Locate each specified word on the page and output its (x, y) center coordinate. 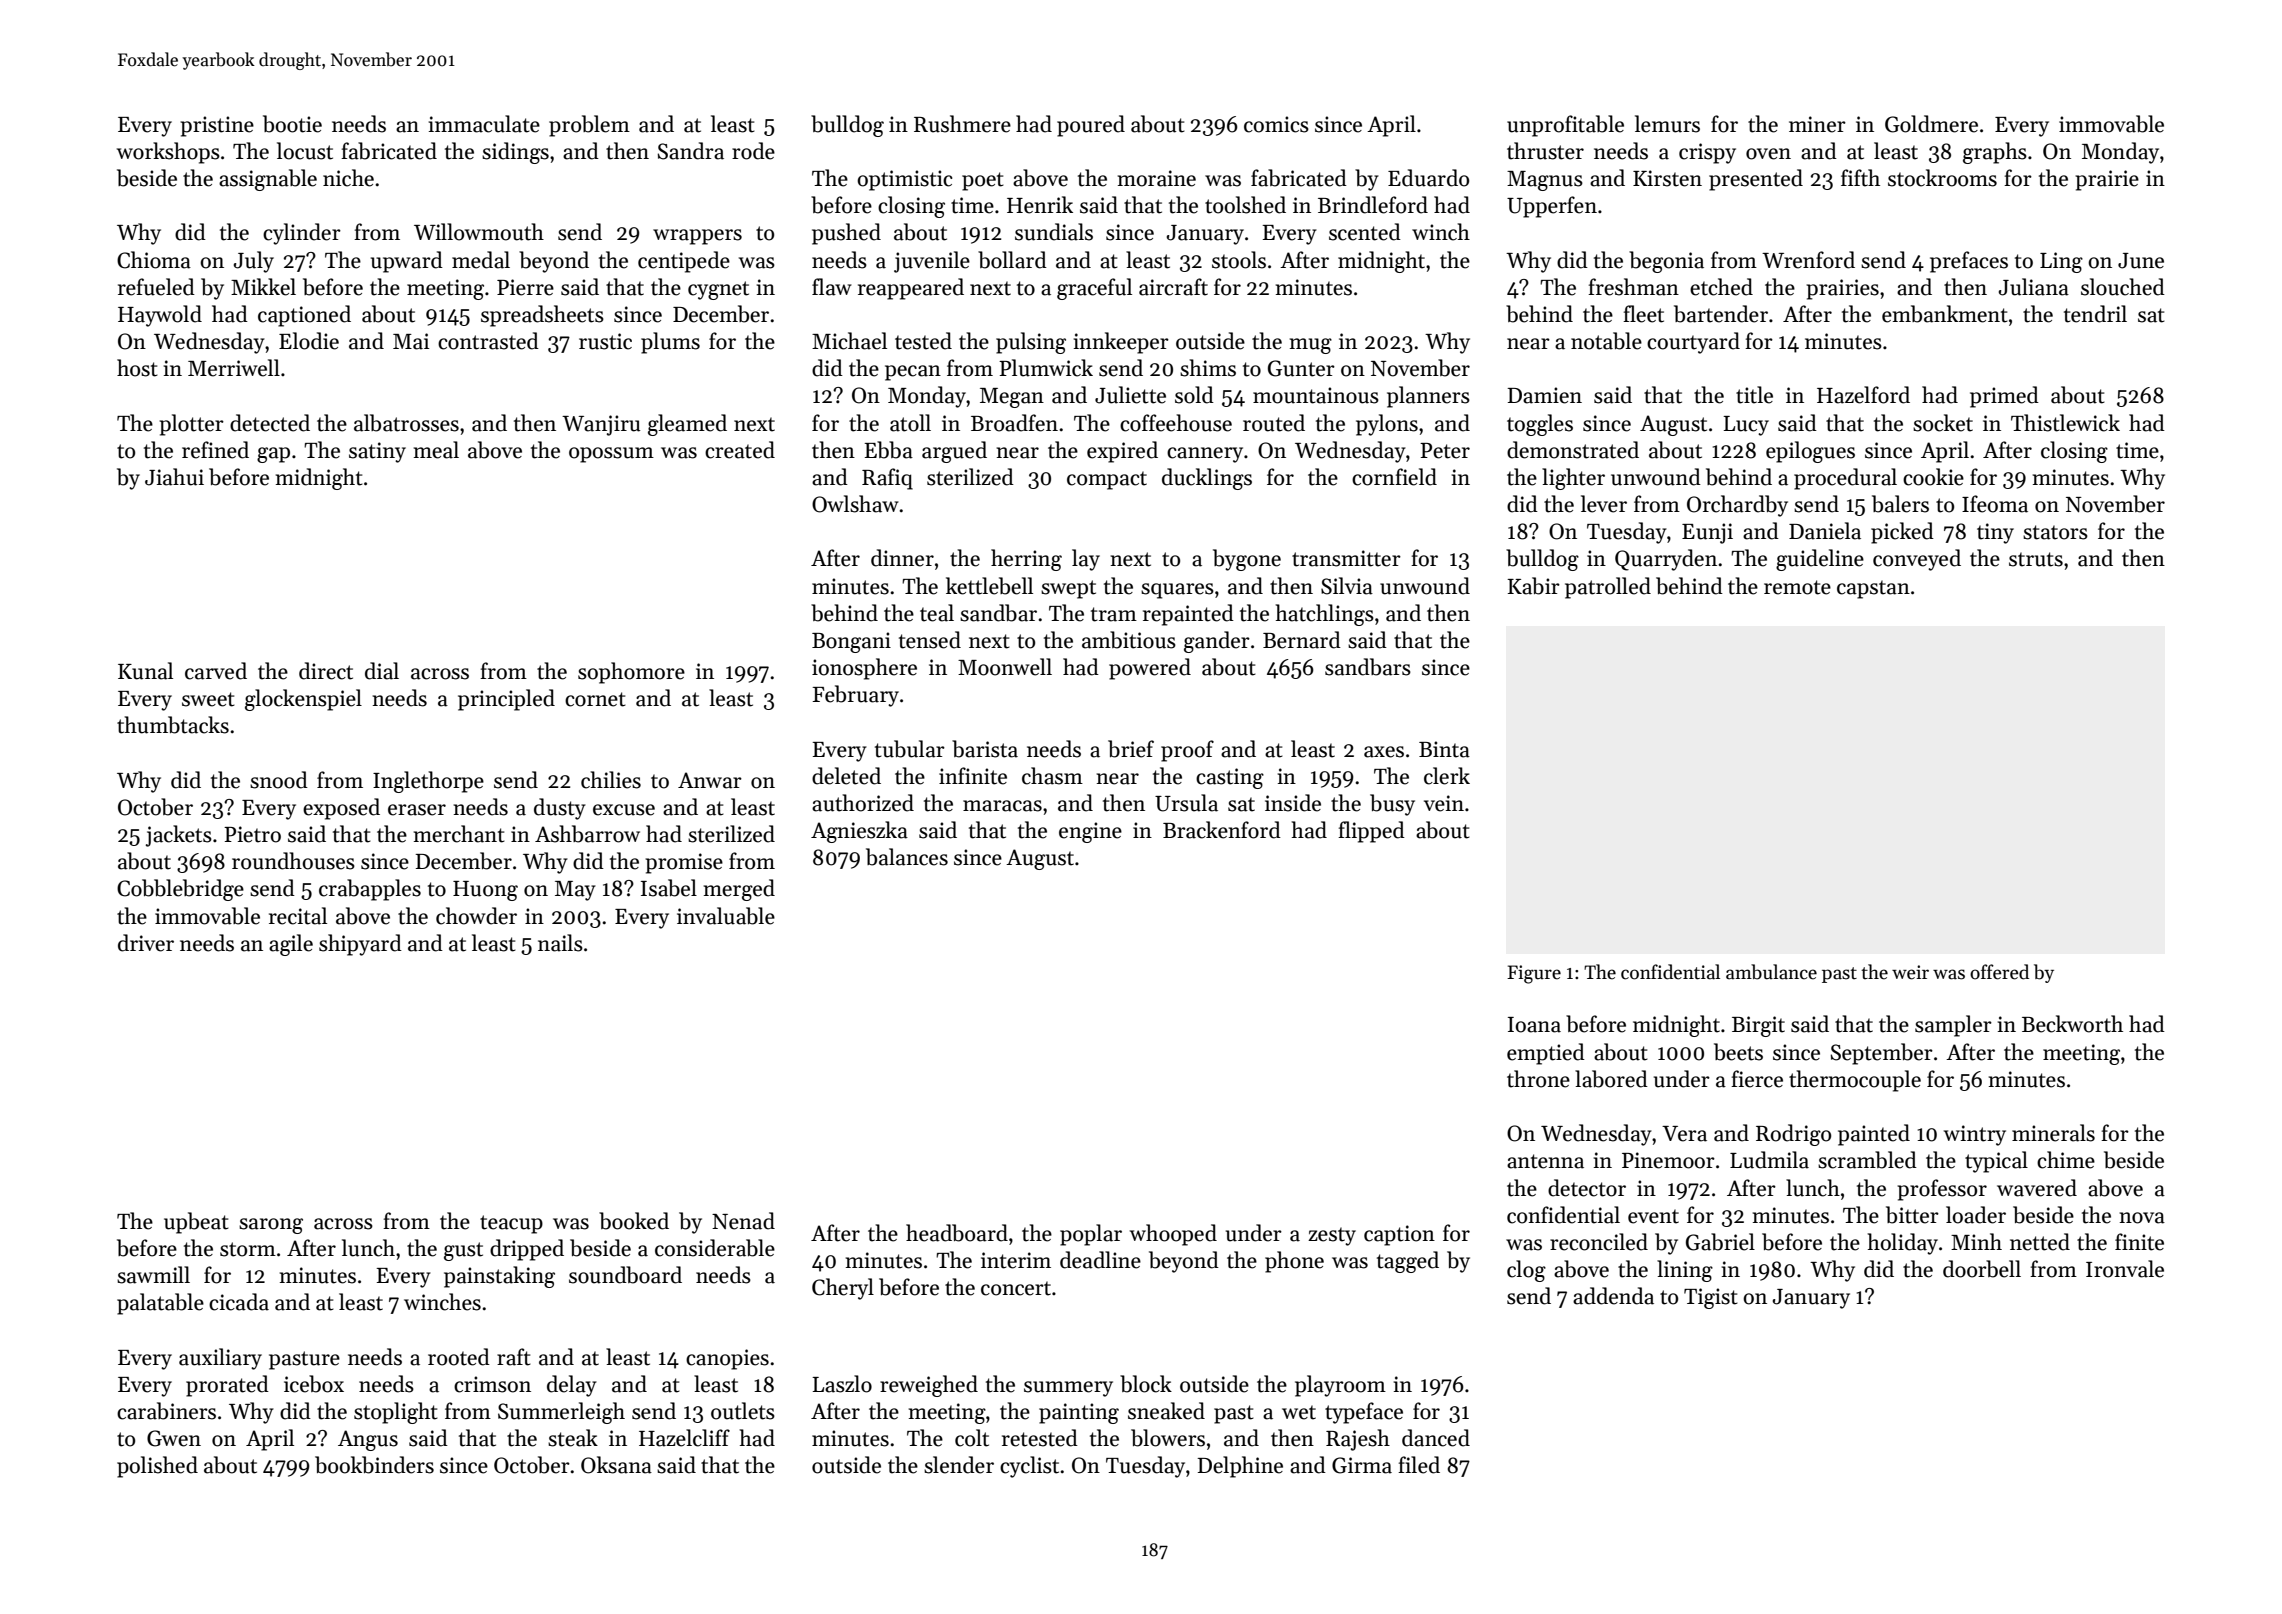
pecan (913, 373)
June (2141, 261)
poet (983, 181)
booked (634, 1221)
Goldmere (1931, 124)
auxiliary (220, 1359)
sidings (515, 153)
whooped (1173, 1235)
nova (2142, 1218)
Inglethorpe (428, 782)
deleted (846, 776)
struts (2036, 559)
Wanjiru (601, 425)
